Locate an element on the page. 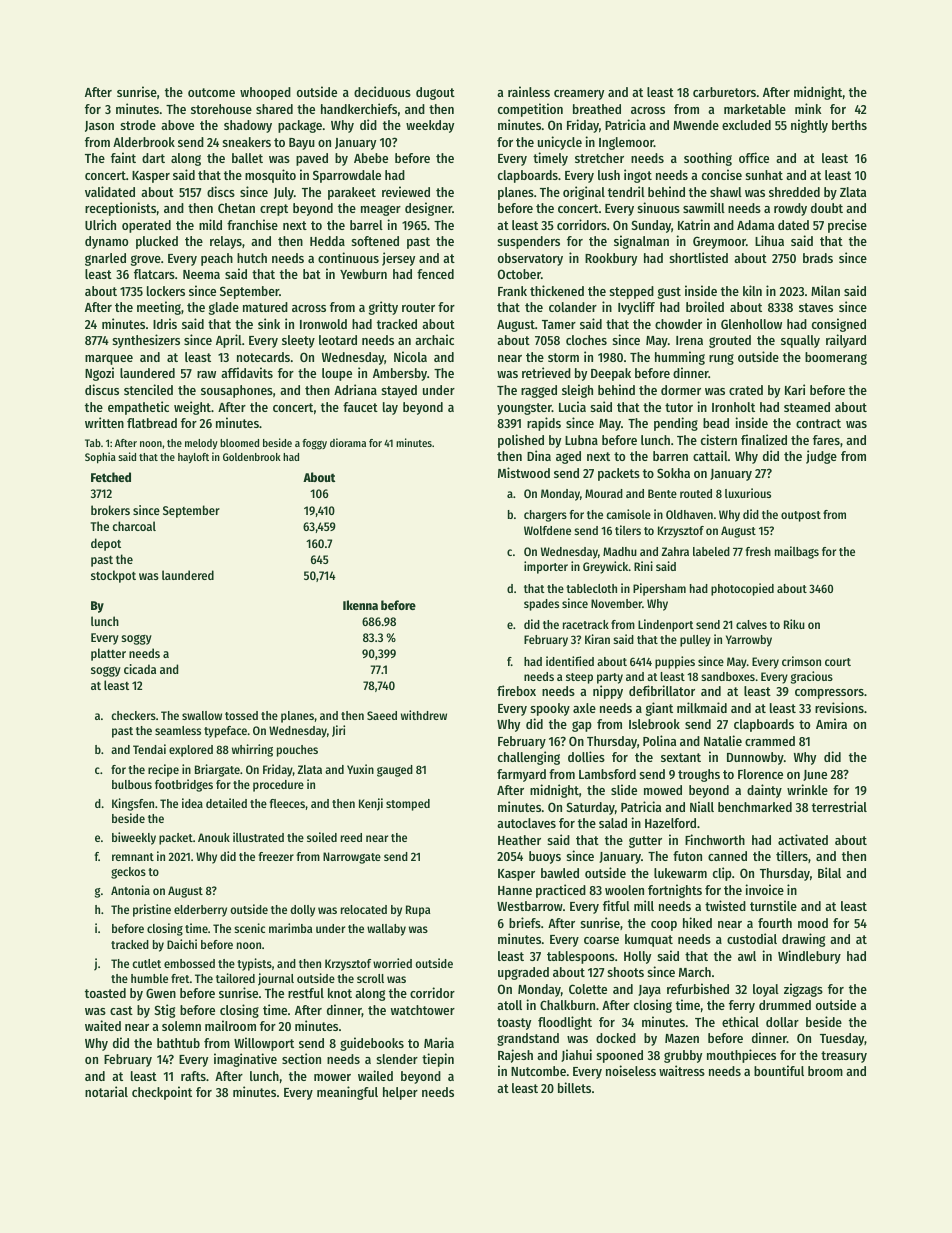 This image has width=952, height=1233. sousaphones is located at coordinates (237, 391).
